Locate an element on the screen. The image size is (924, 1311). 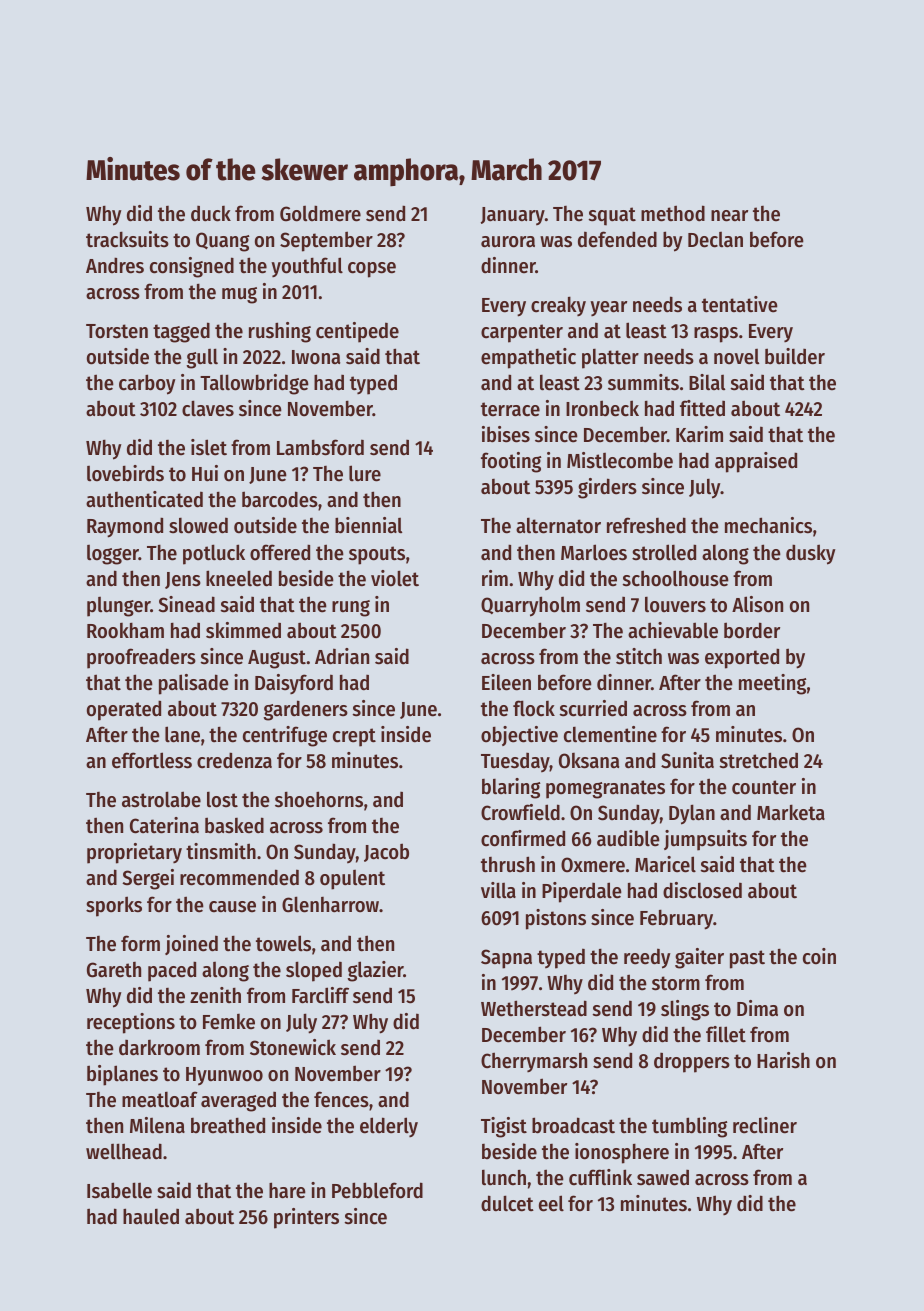
hauled is located at coordinates (151, 1216).
